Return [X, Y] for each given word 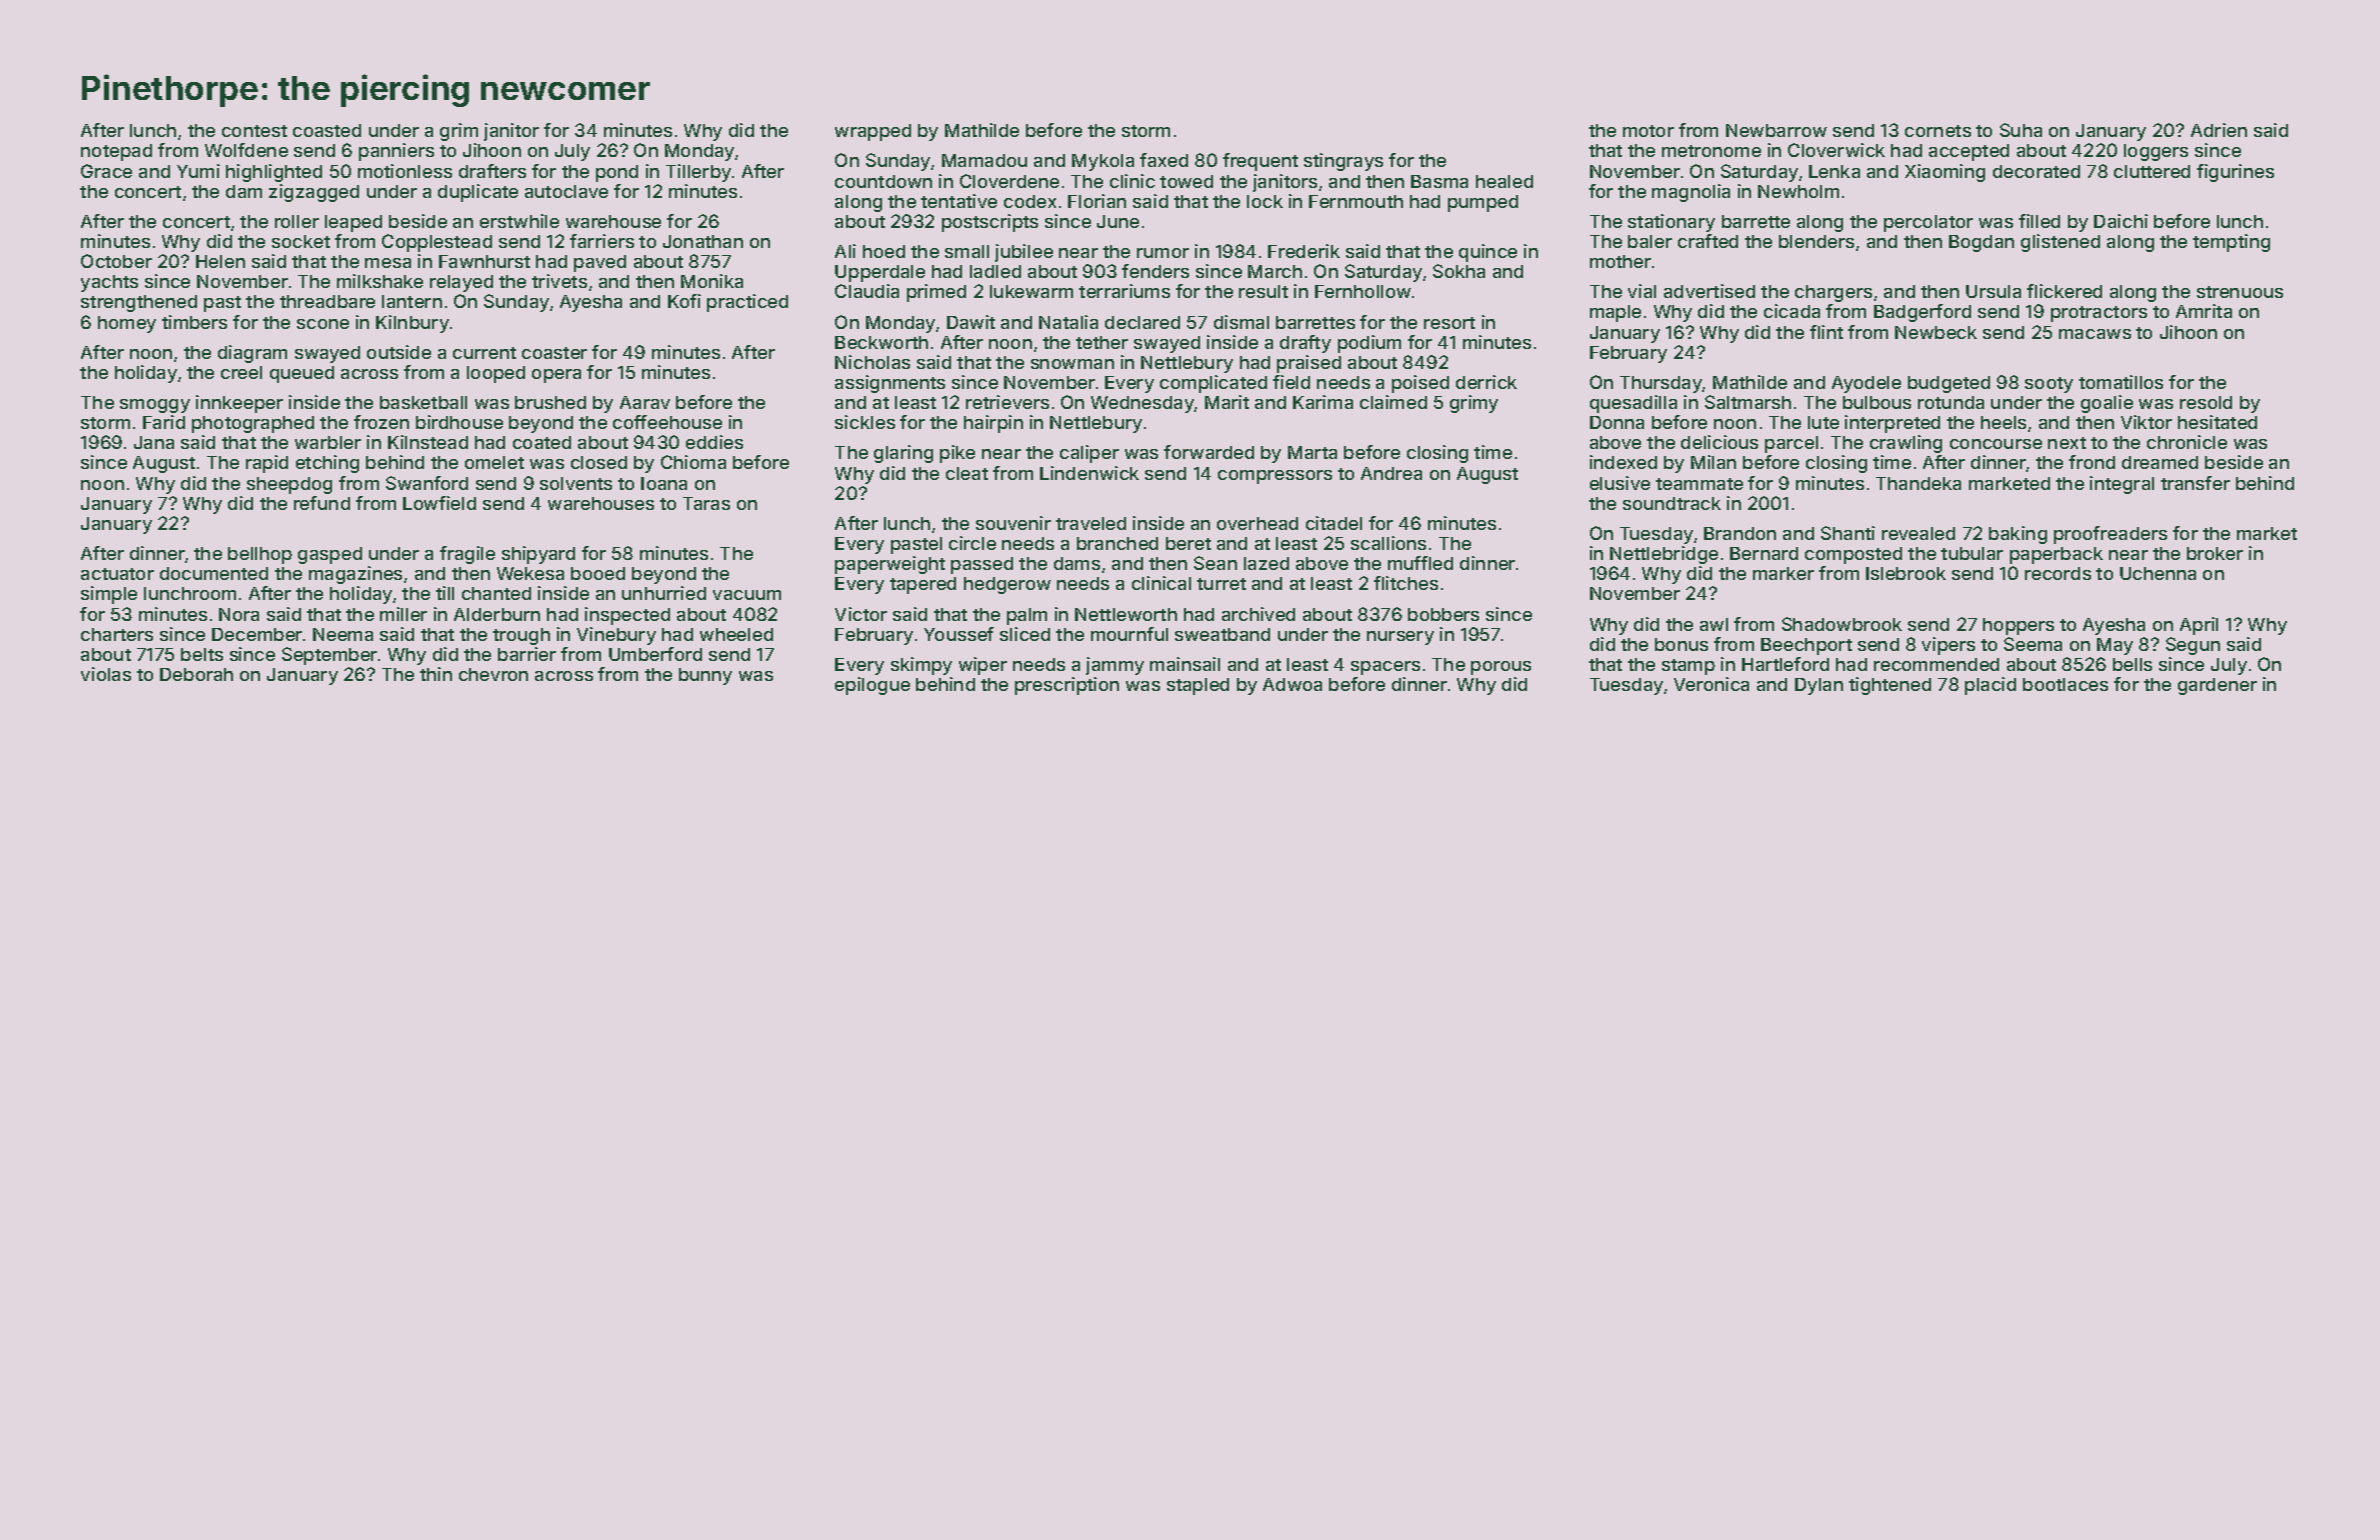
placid [1990, 686]
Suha [2021, 130]
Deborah [196, 674]
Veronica [1711, 684]
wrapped [873, 132]
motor [1648, 131]
